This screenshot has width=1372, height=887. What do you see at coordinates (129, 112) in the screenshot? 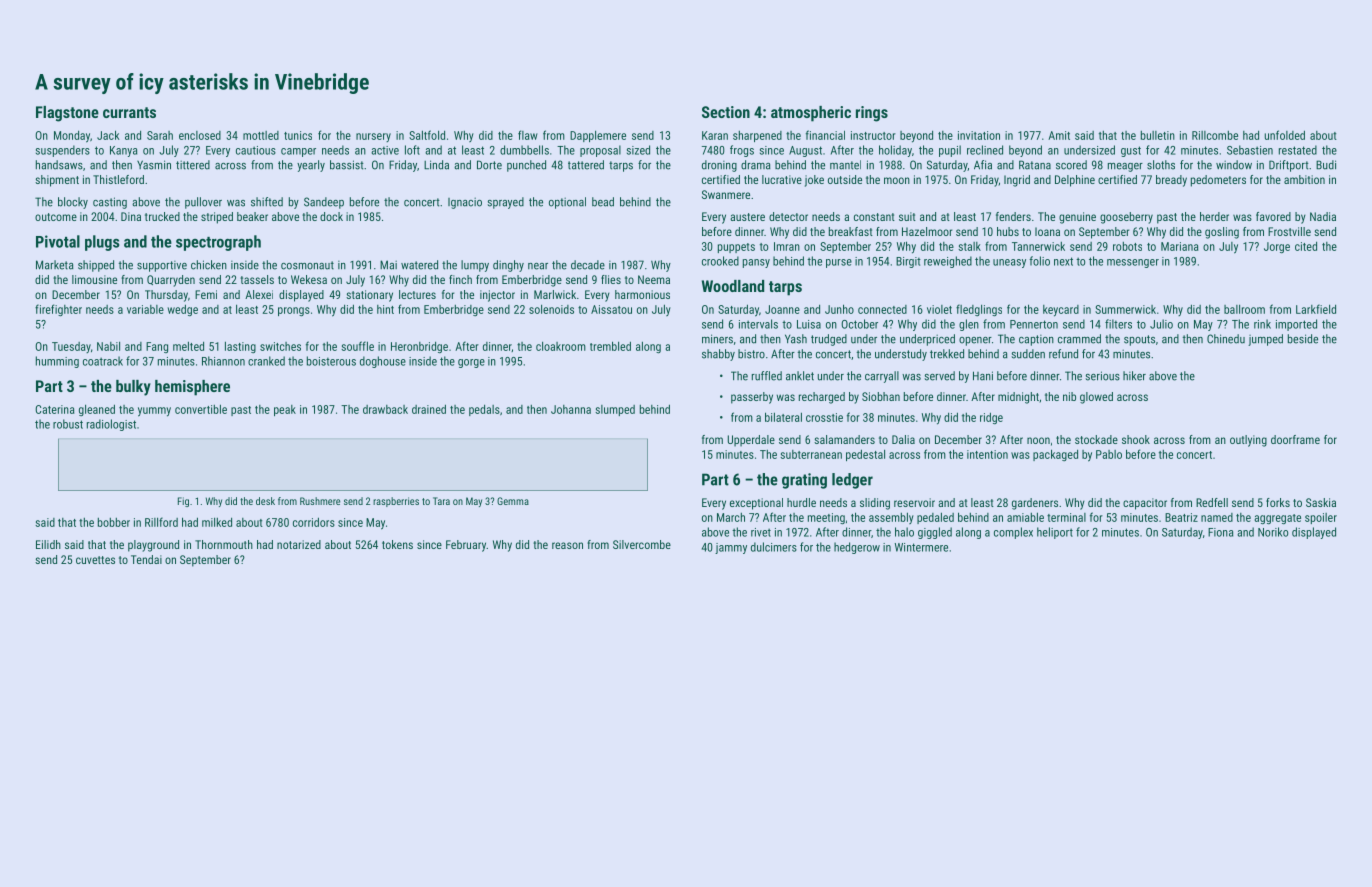
I see `currants` at bounding box center [129, 112].
